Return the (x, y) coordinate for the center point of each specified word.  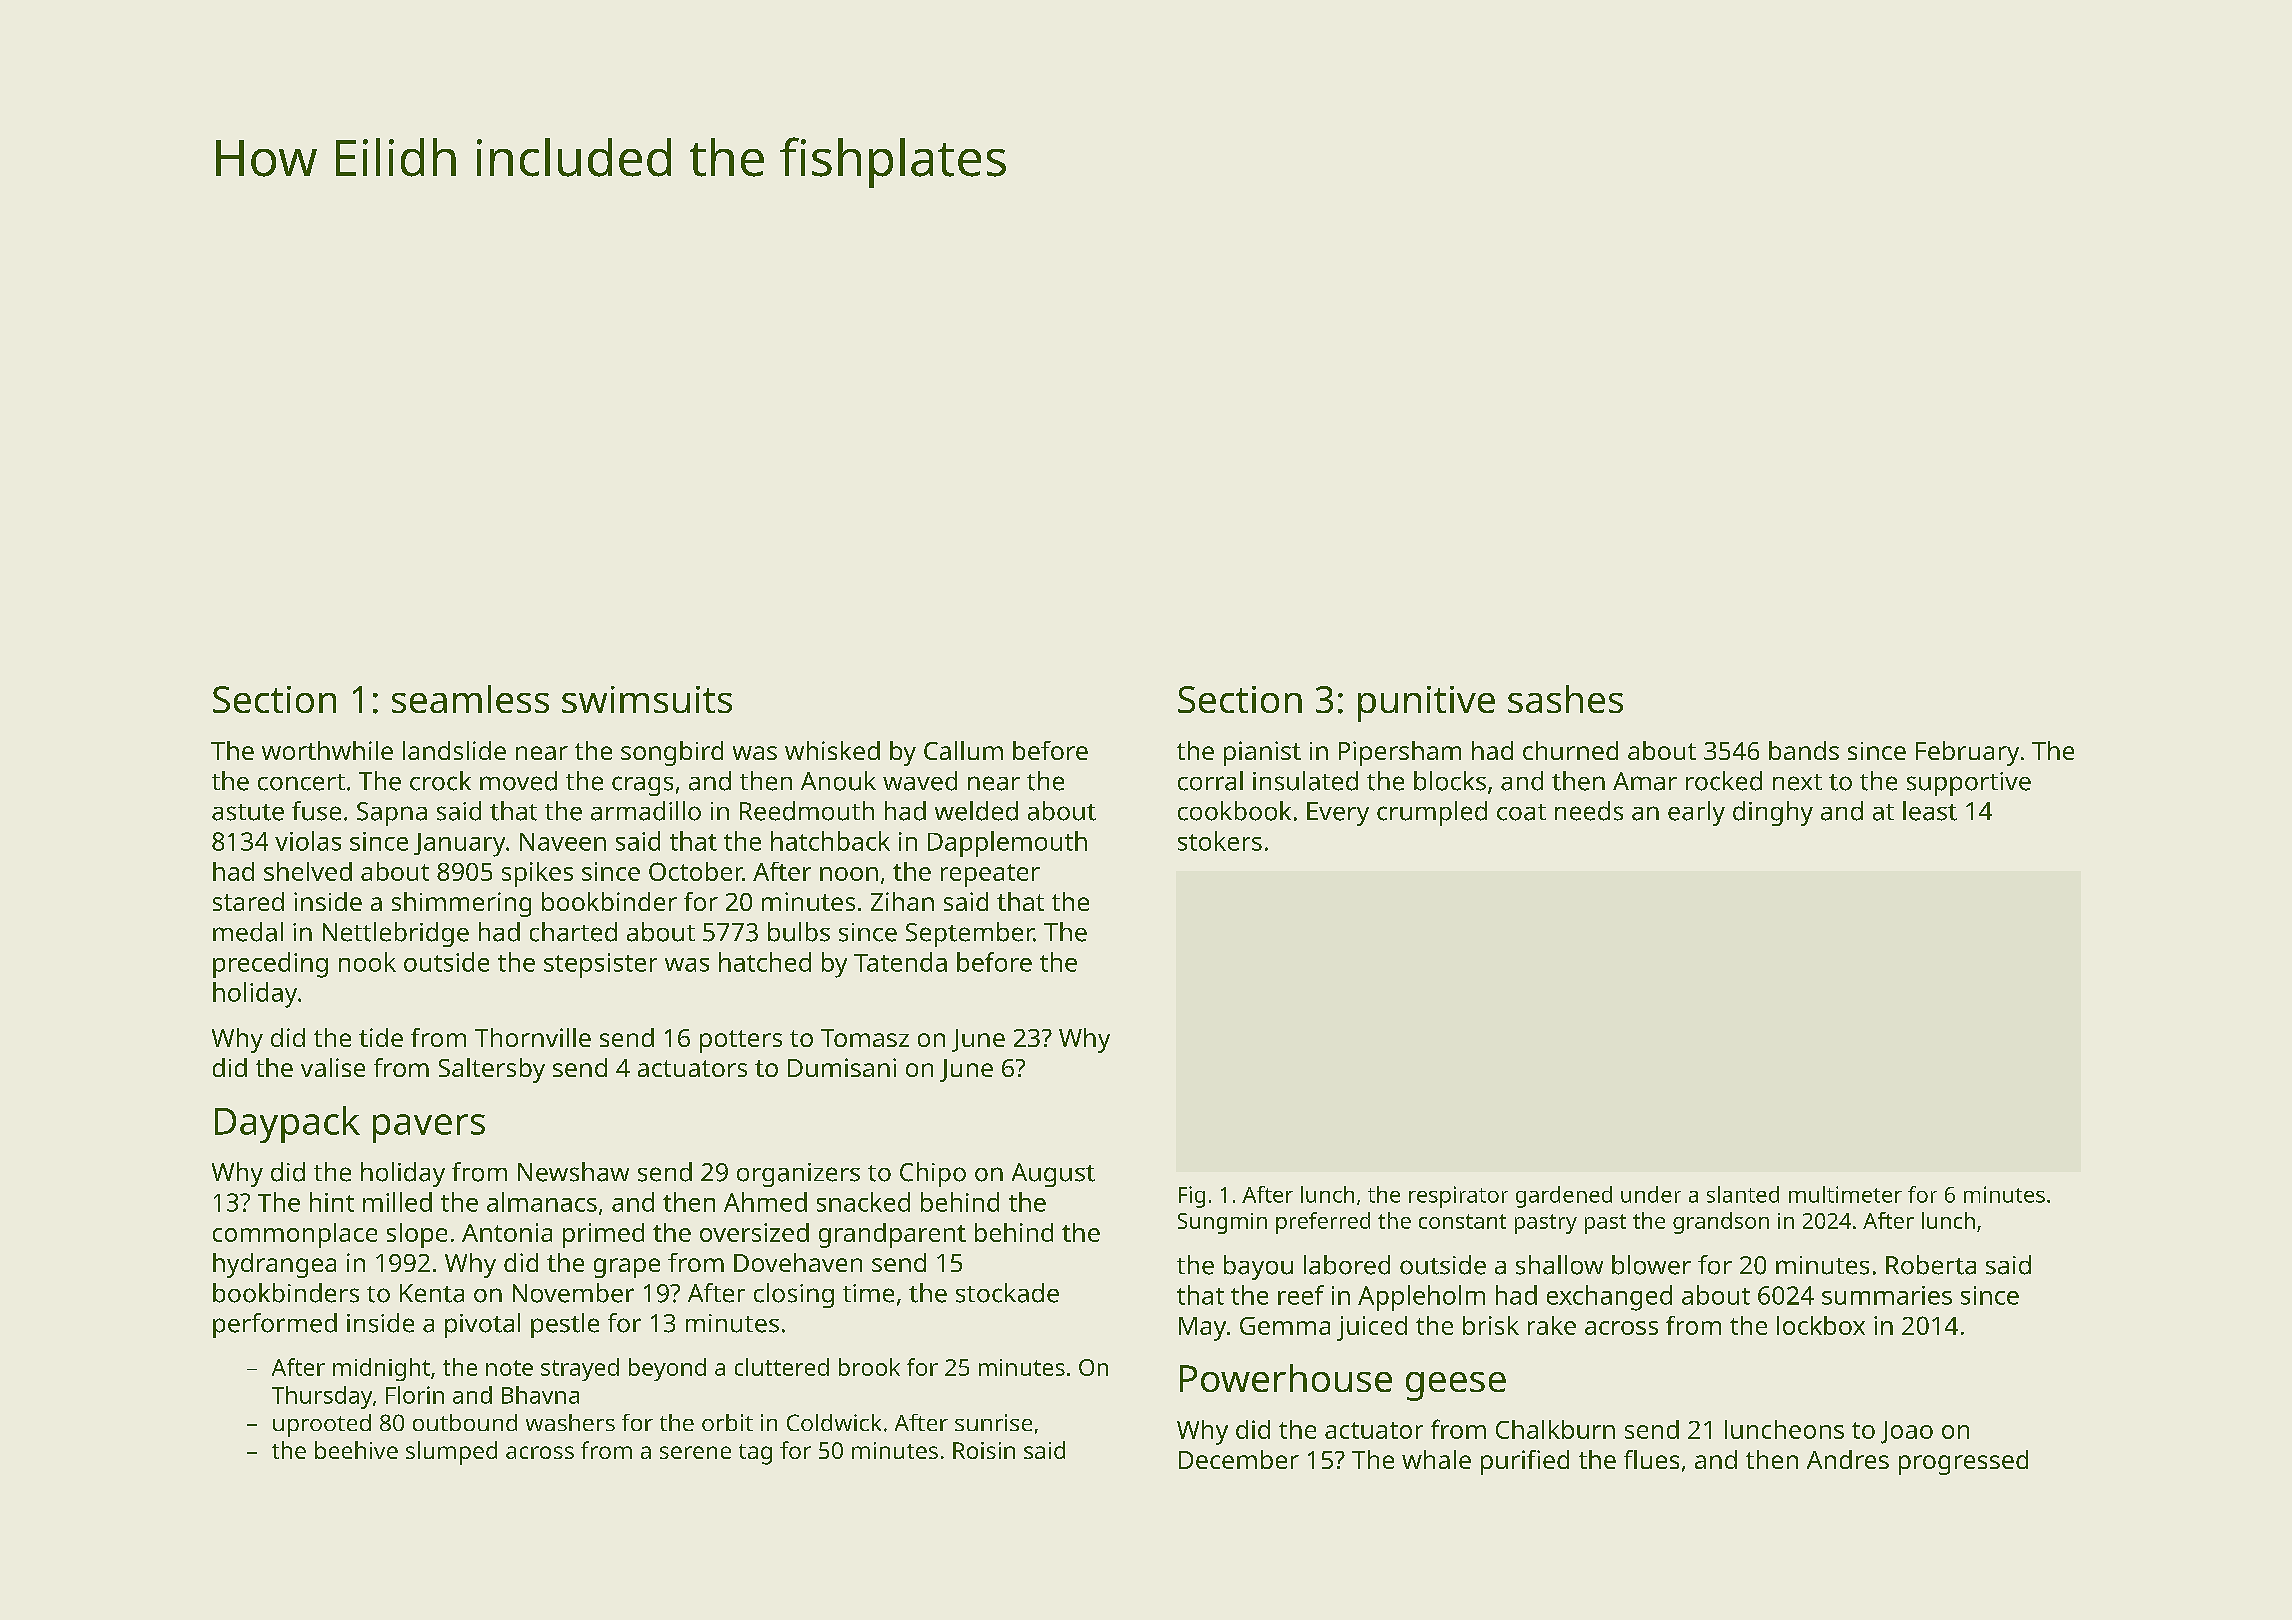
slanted (1743, 1194)
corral (1210, 781)
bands (1804, 750)
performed (275, 1325)
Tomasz (865, 1038)
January (459, 845)
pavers (429, 1128)
